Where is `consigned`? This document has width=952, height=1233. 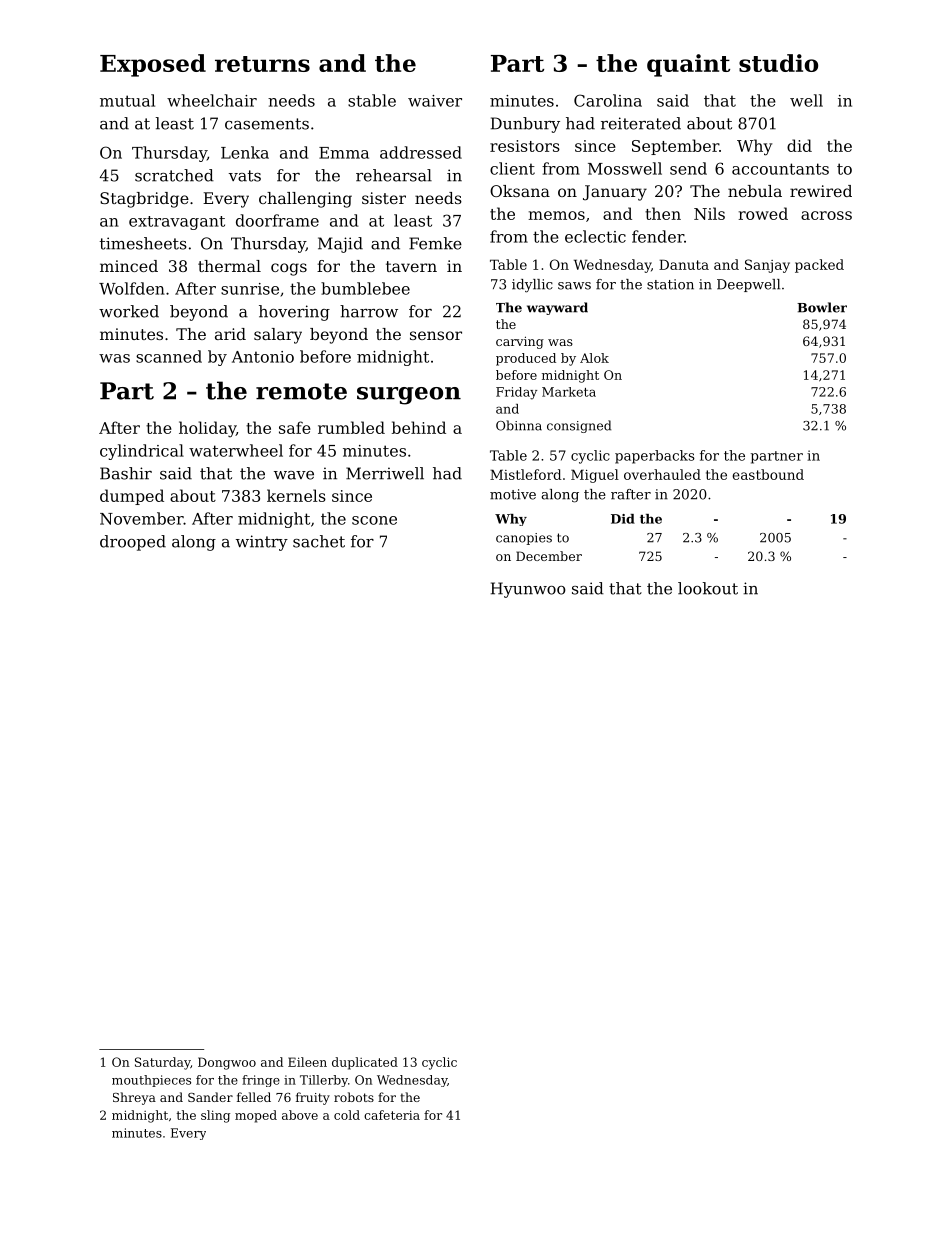 consigned is located at coordinates (579, 426).
